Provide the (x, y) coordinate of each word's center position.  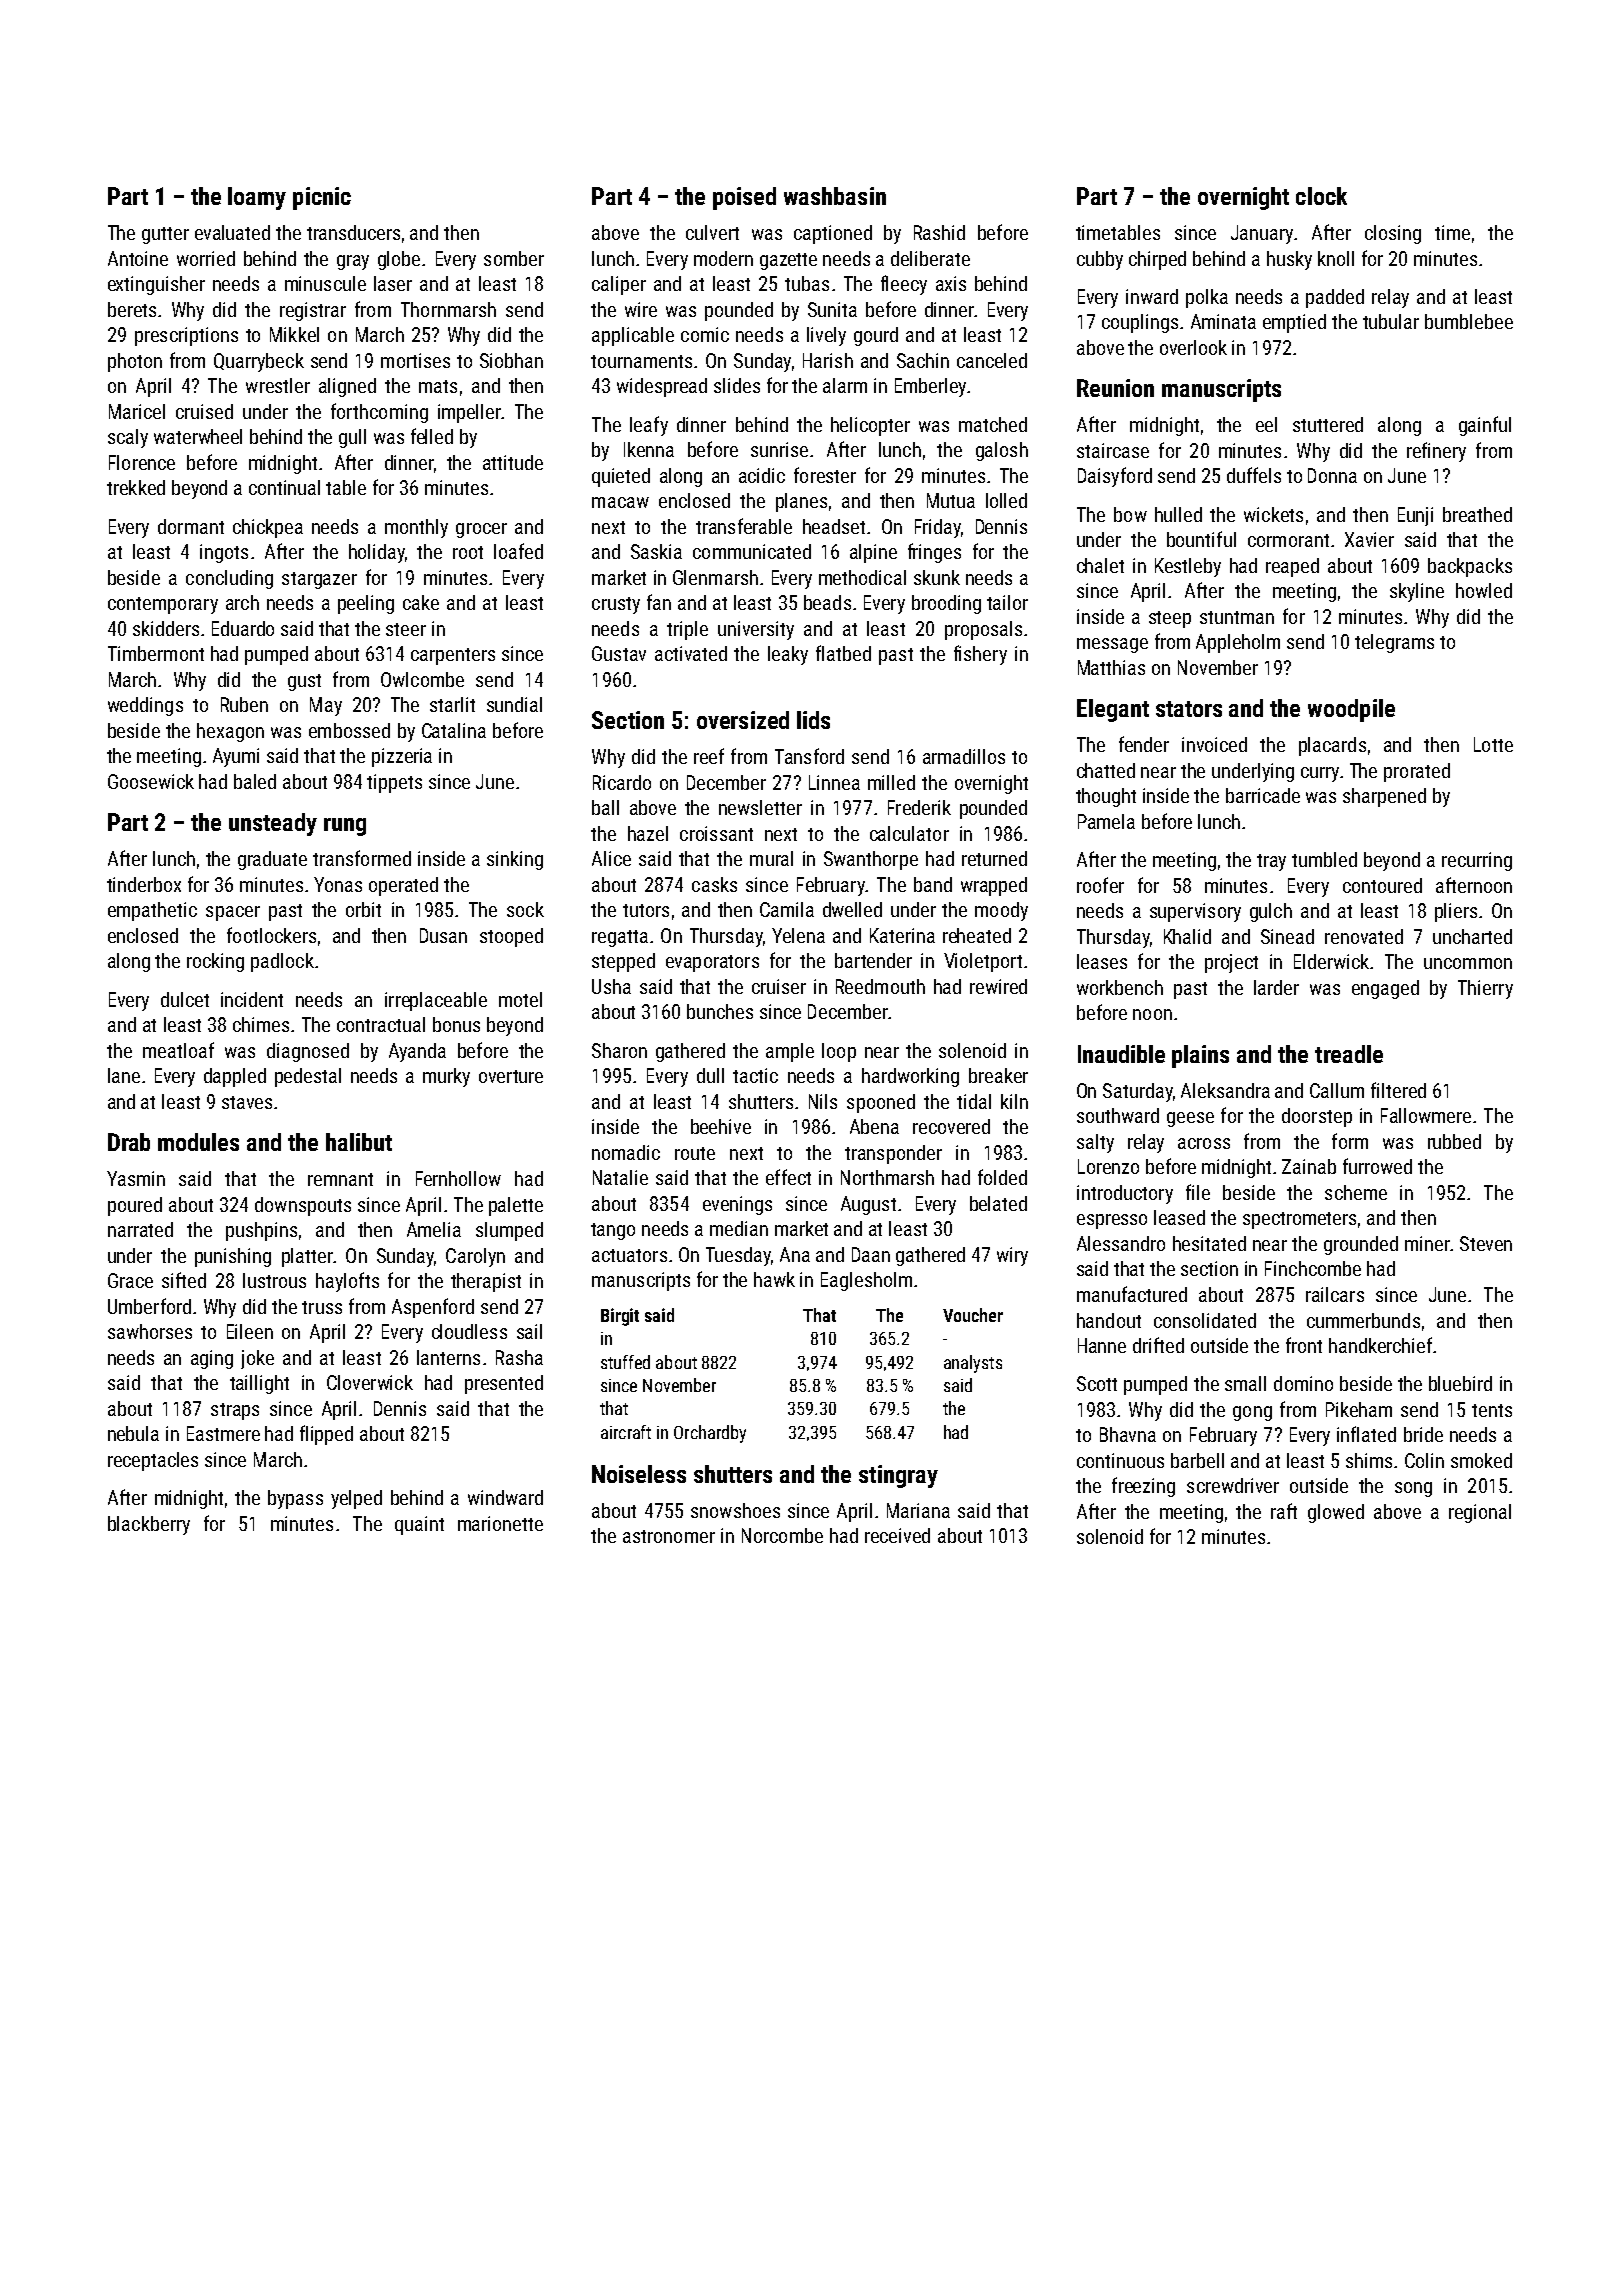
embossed (349, 730)
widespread (662, 387)
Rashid (939, 232)
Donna (1332, 475)
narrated (140, 1229)
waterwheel (198, 436)
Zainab (1309, 1166)
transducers (353, 232)
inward (1152, 296)
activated (691, 653)
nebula (133, 1433)
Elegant (1113, 710)
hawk (774, 1279)
